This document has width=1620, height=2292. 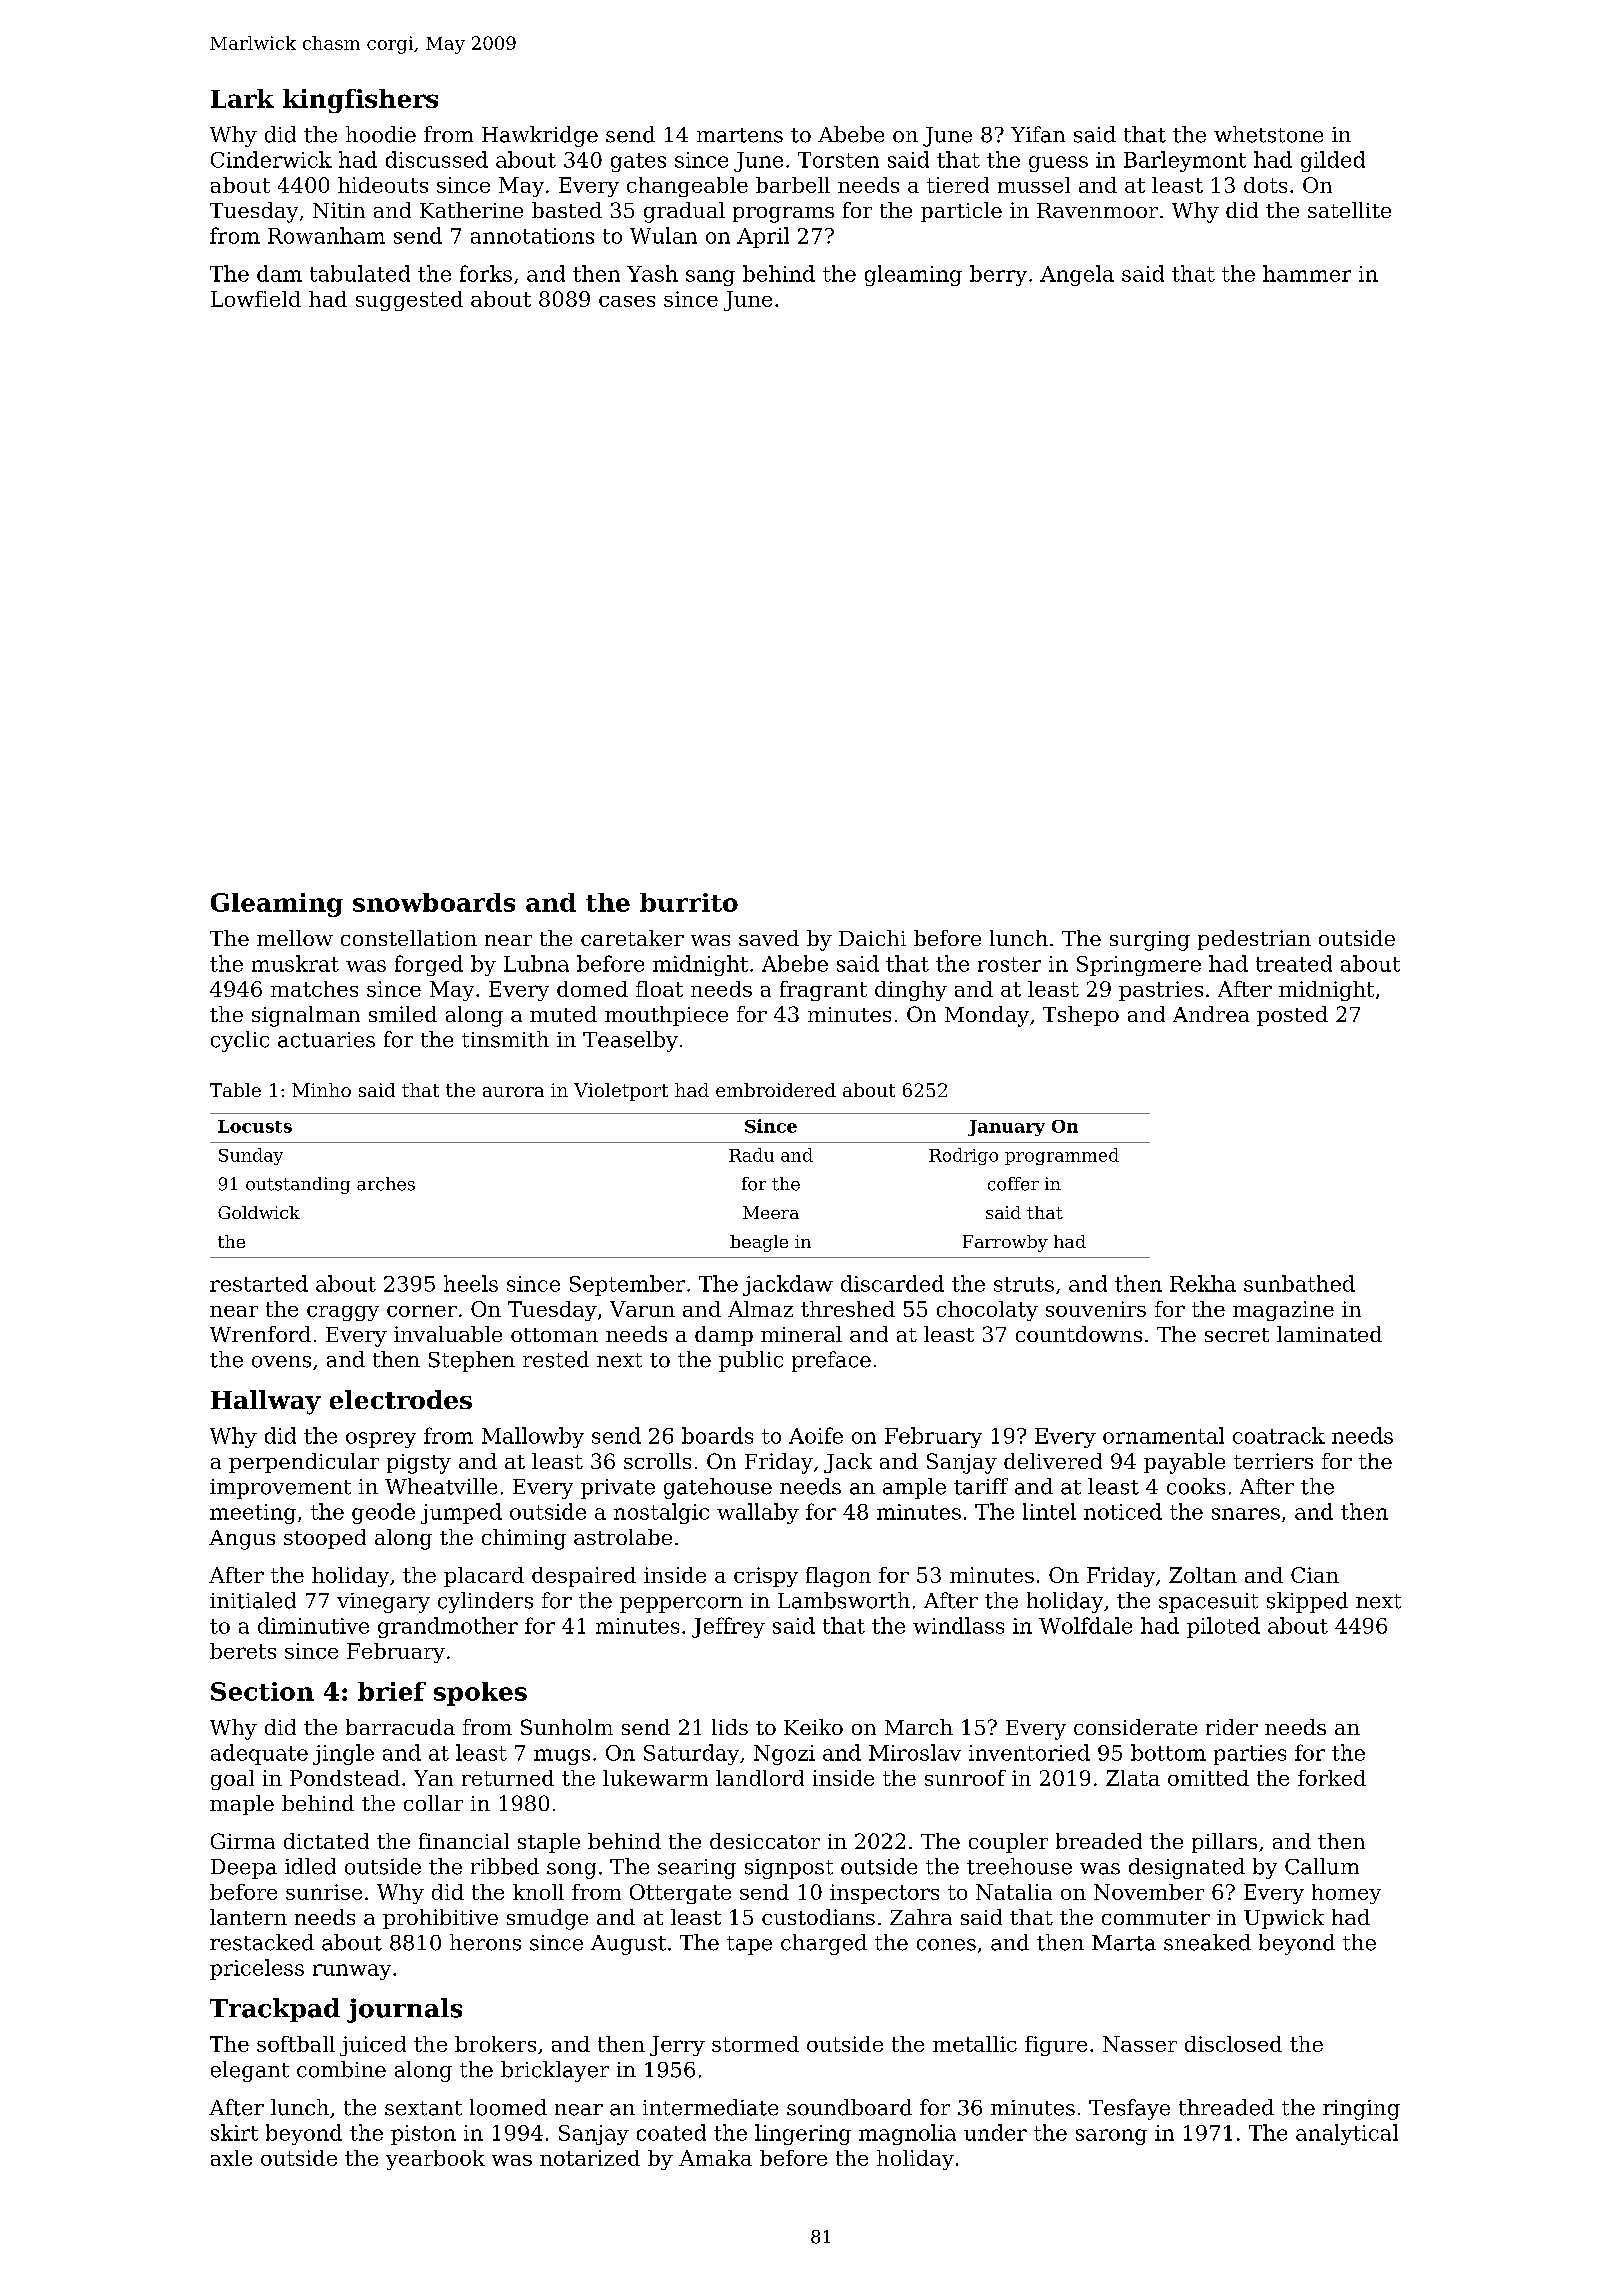 What do you see at coordinates (958, 185) in the document?
I see `tiered` at bounding box center [958, 185].
